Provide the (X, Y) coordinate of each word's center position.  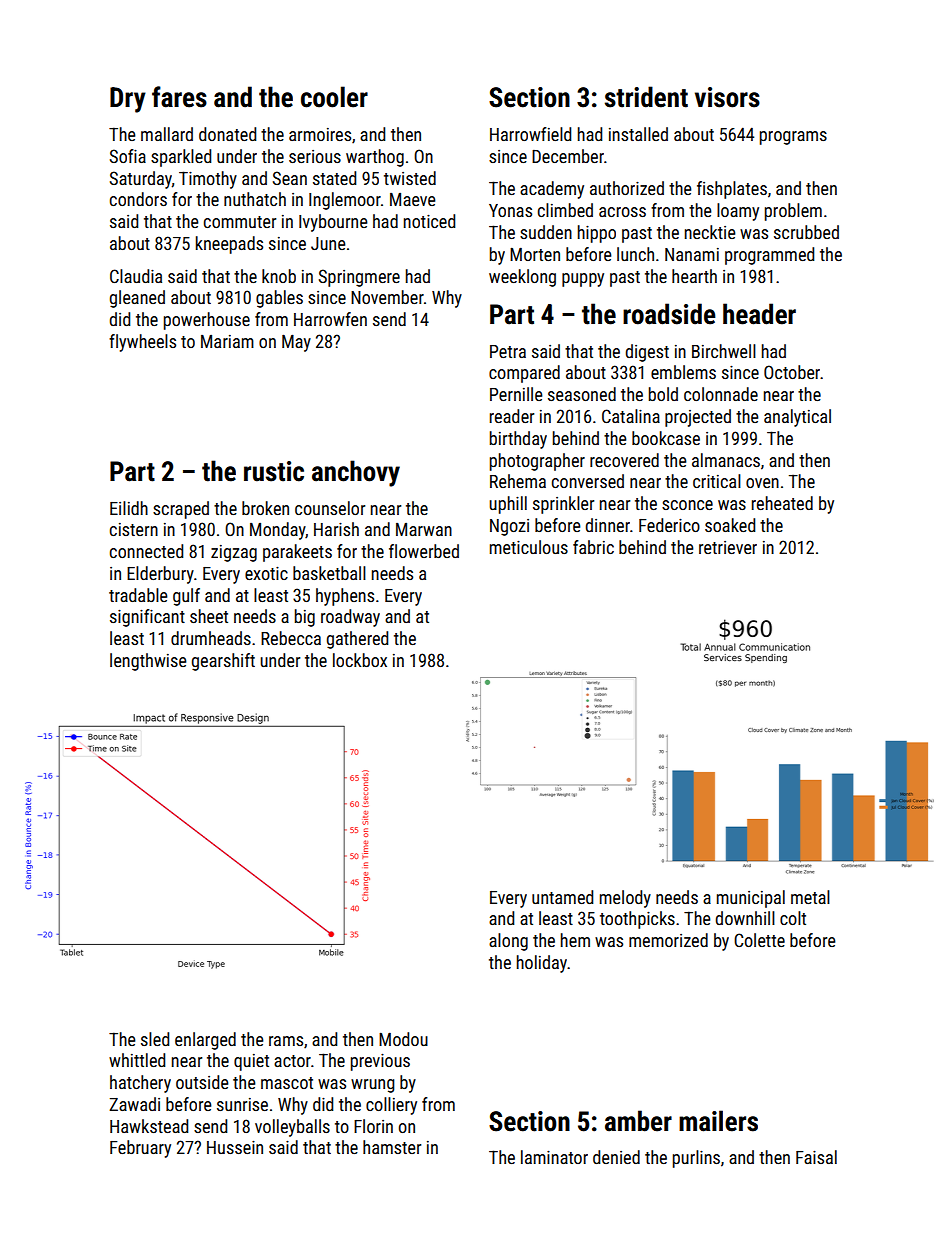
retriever (728, 547)
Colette (759, 940)
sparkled (181, 158)
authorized (627, 188)
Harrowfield (530, 134)
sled (155, 1039)
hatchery (140, 1084)
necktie (710, 232)
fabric (593, 547)
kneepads (229, 245)
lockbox (360, 660)
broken (265, 508)
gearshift (223, 662)
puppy (583, 280)
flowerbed (424, 551)
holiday (542, 964)
